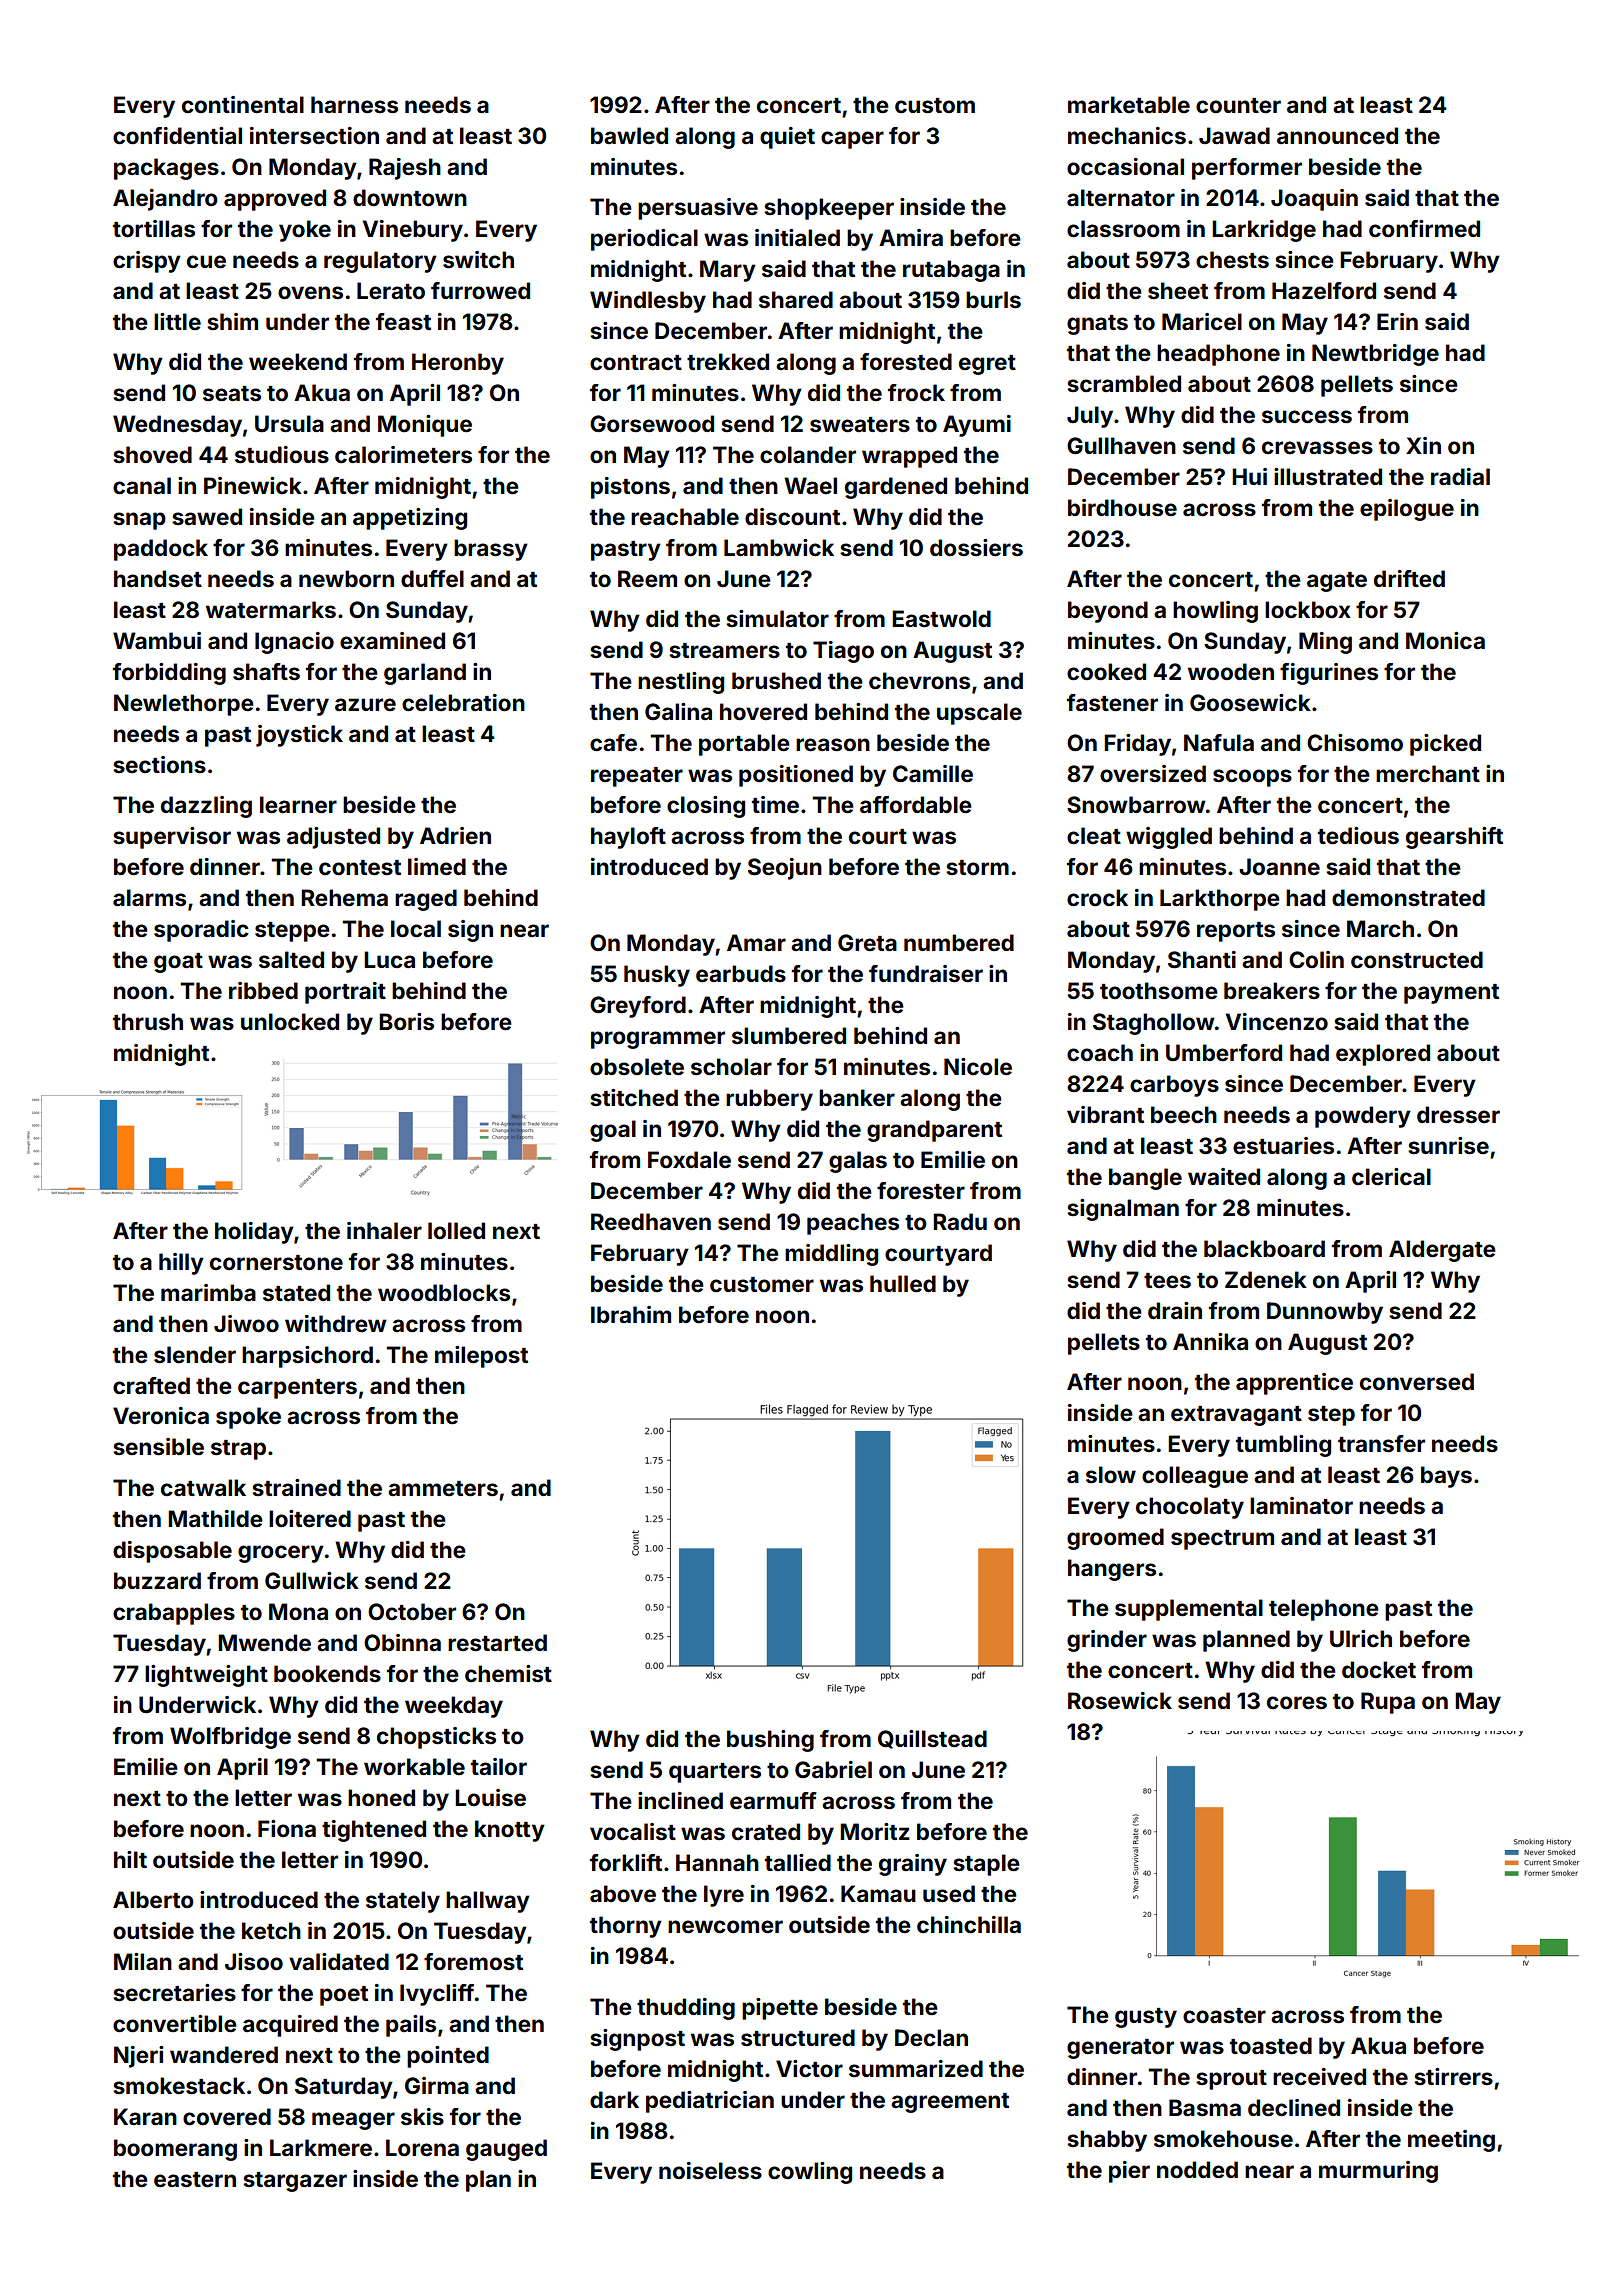 The width and height of the page is (1620, 2292). What do you see at coordinates (960, 1221) in the page?
I see `Radu` at bounding box center [960, 1221].
